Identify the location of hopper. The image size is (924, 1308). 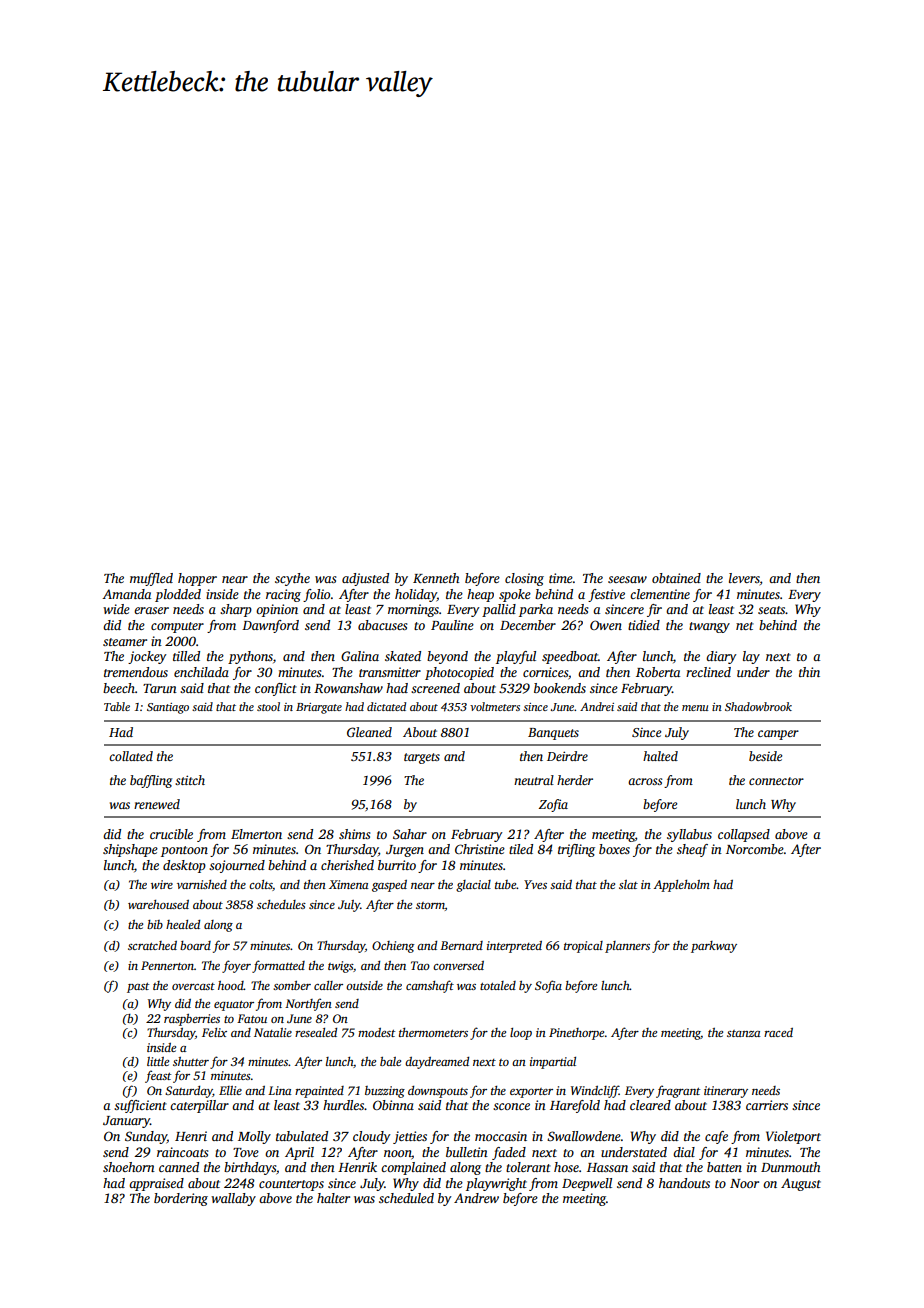
(197, 579).
